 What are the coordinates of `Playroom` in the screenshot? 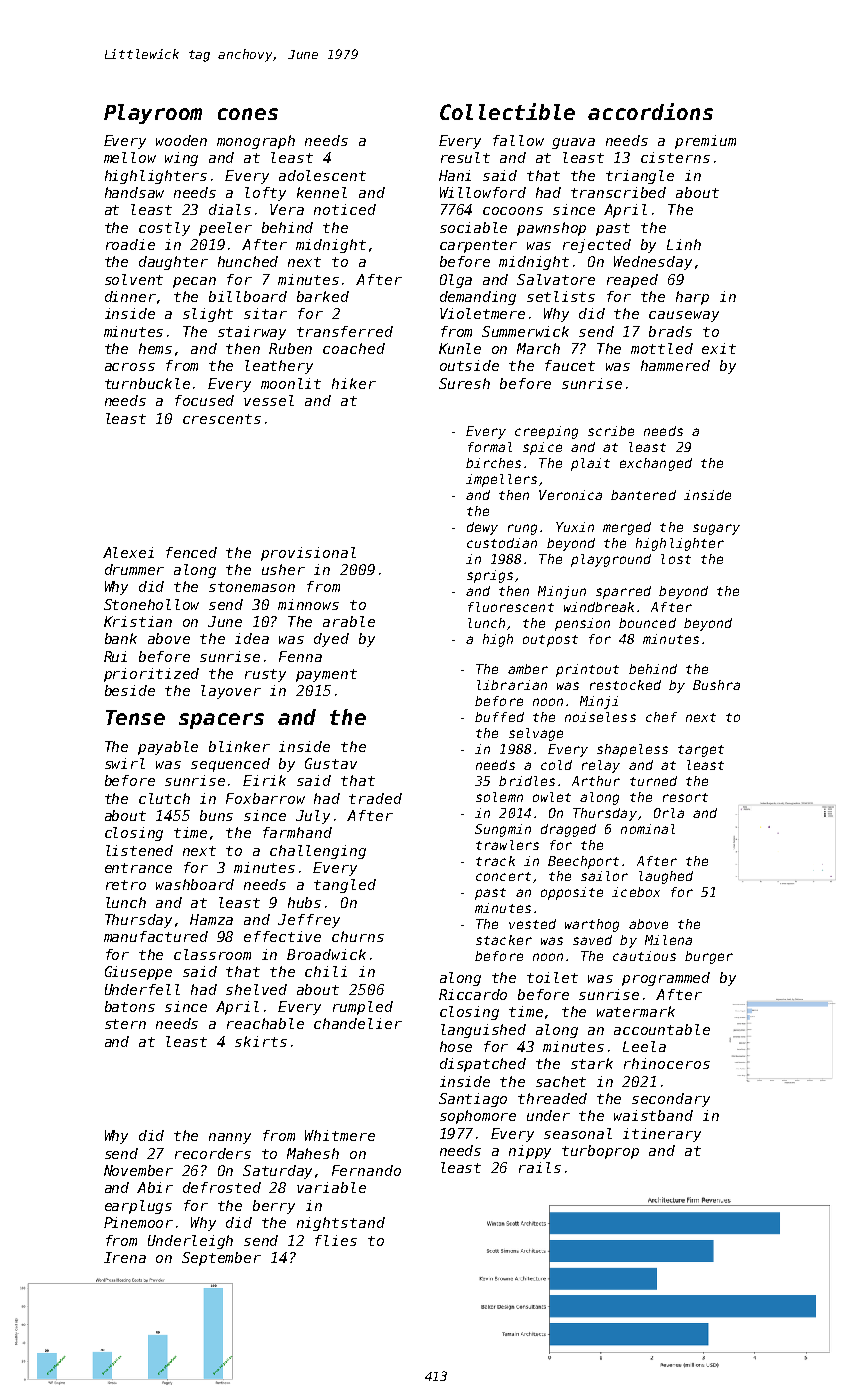 It's located at (153, 114).
